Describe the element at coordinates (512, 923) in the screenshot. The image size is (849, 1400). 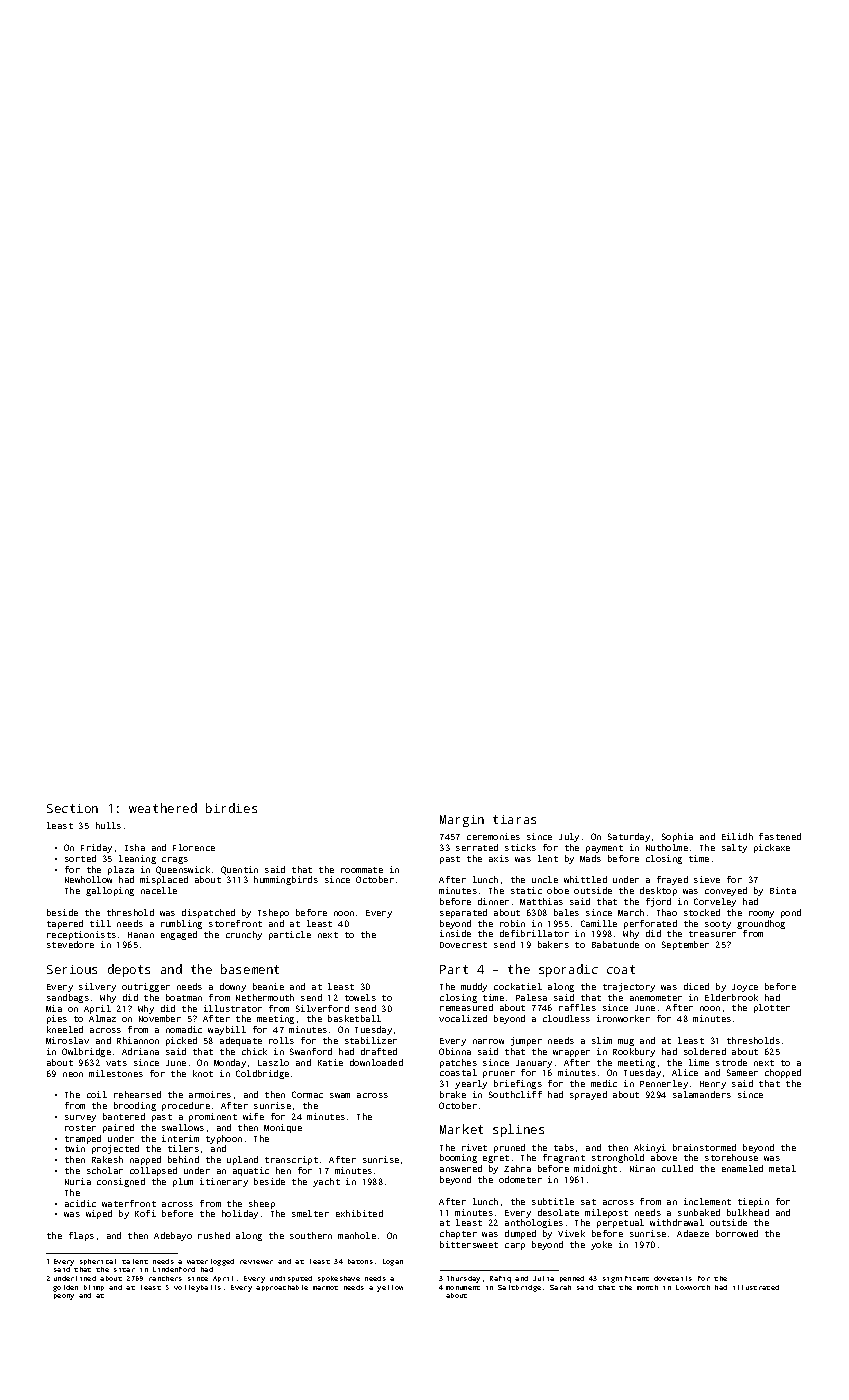
I see `robin` at that location.
